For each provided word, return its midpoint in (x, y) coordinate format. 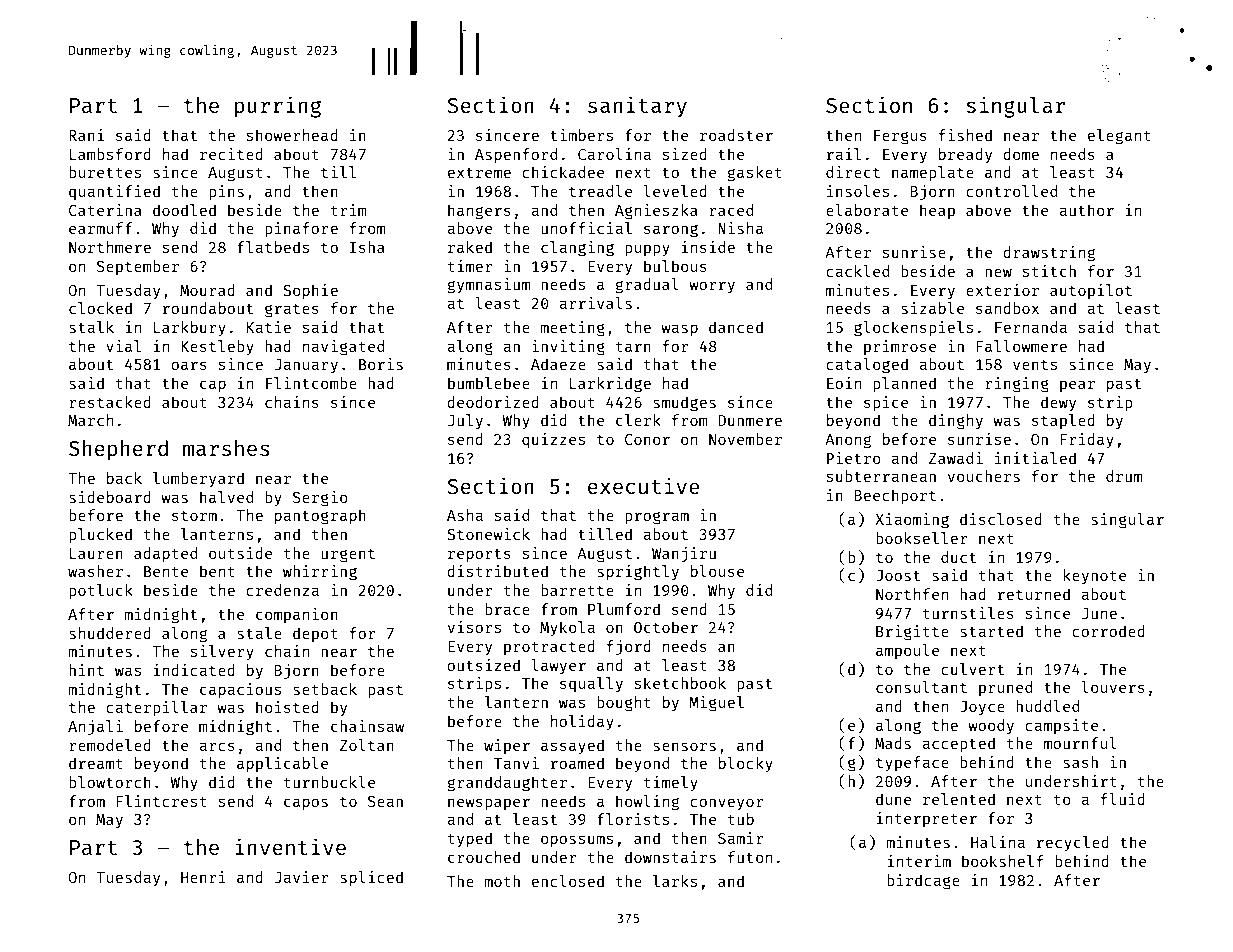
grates (292, 311)
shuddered (110, 633)
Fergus (900, 137)
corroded (1108, 631)
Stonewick (488, 534)
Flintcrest (161, 801)
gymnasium (488, 286)
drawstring (1049, 254)
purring (278, 107)
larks (675, 881)
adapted (165, 554)
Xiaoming (912, 521)
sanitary (637, 107)
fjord (629, 648)
